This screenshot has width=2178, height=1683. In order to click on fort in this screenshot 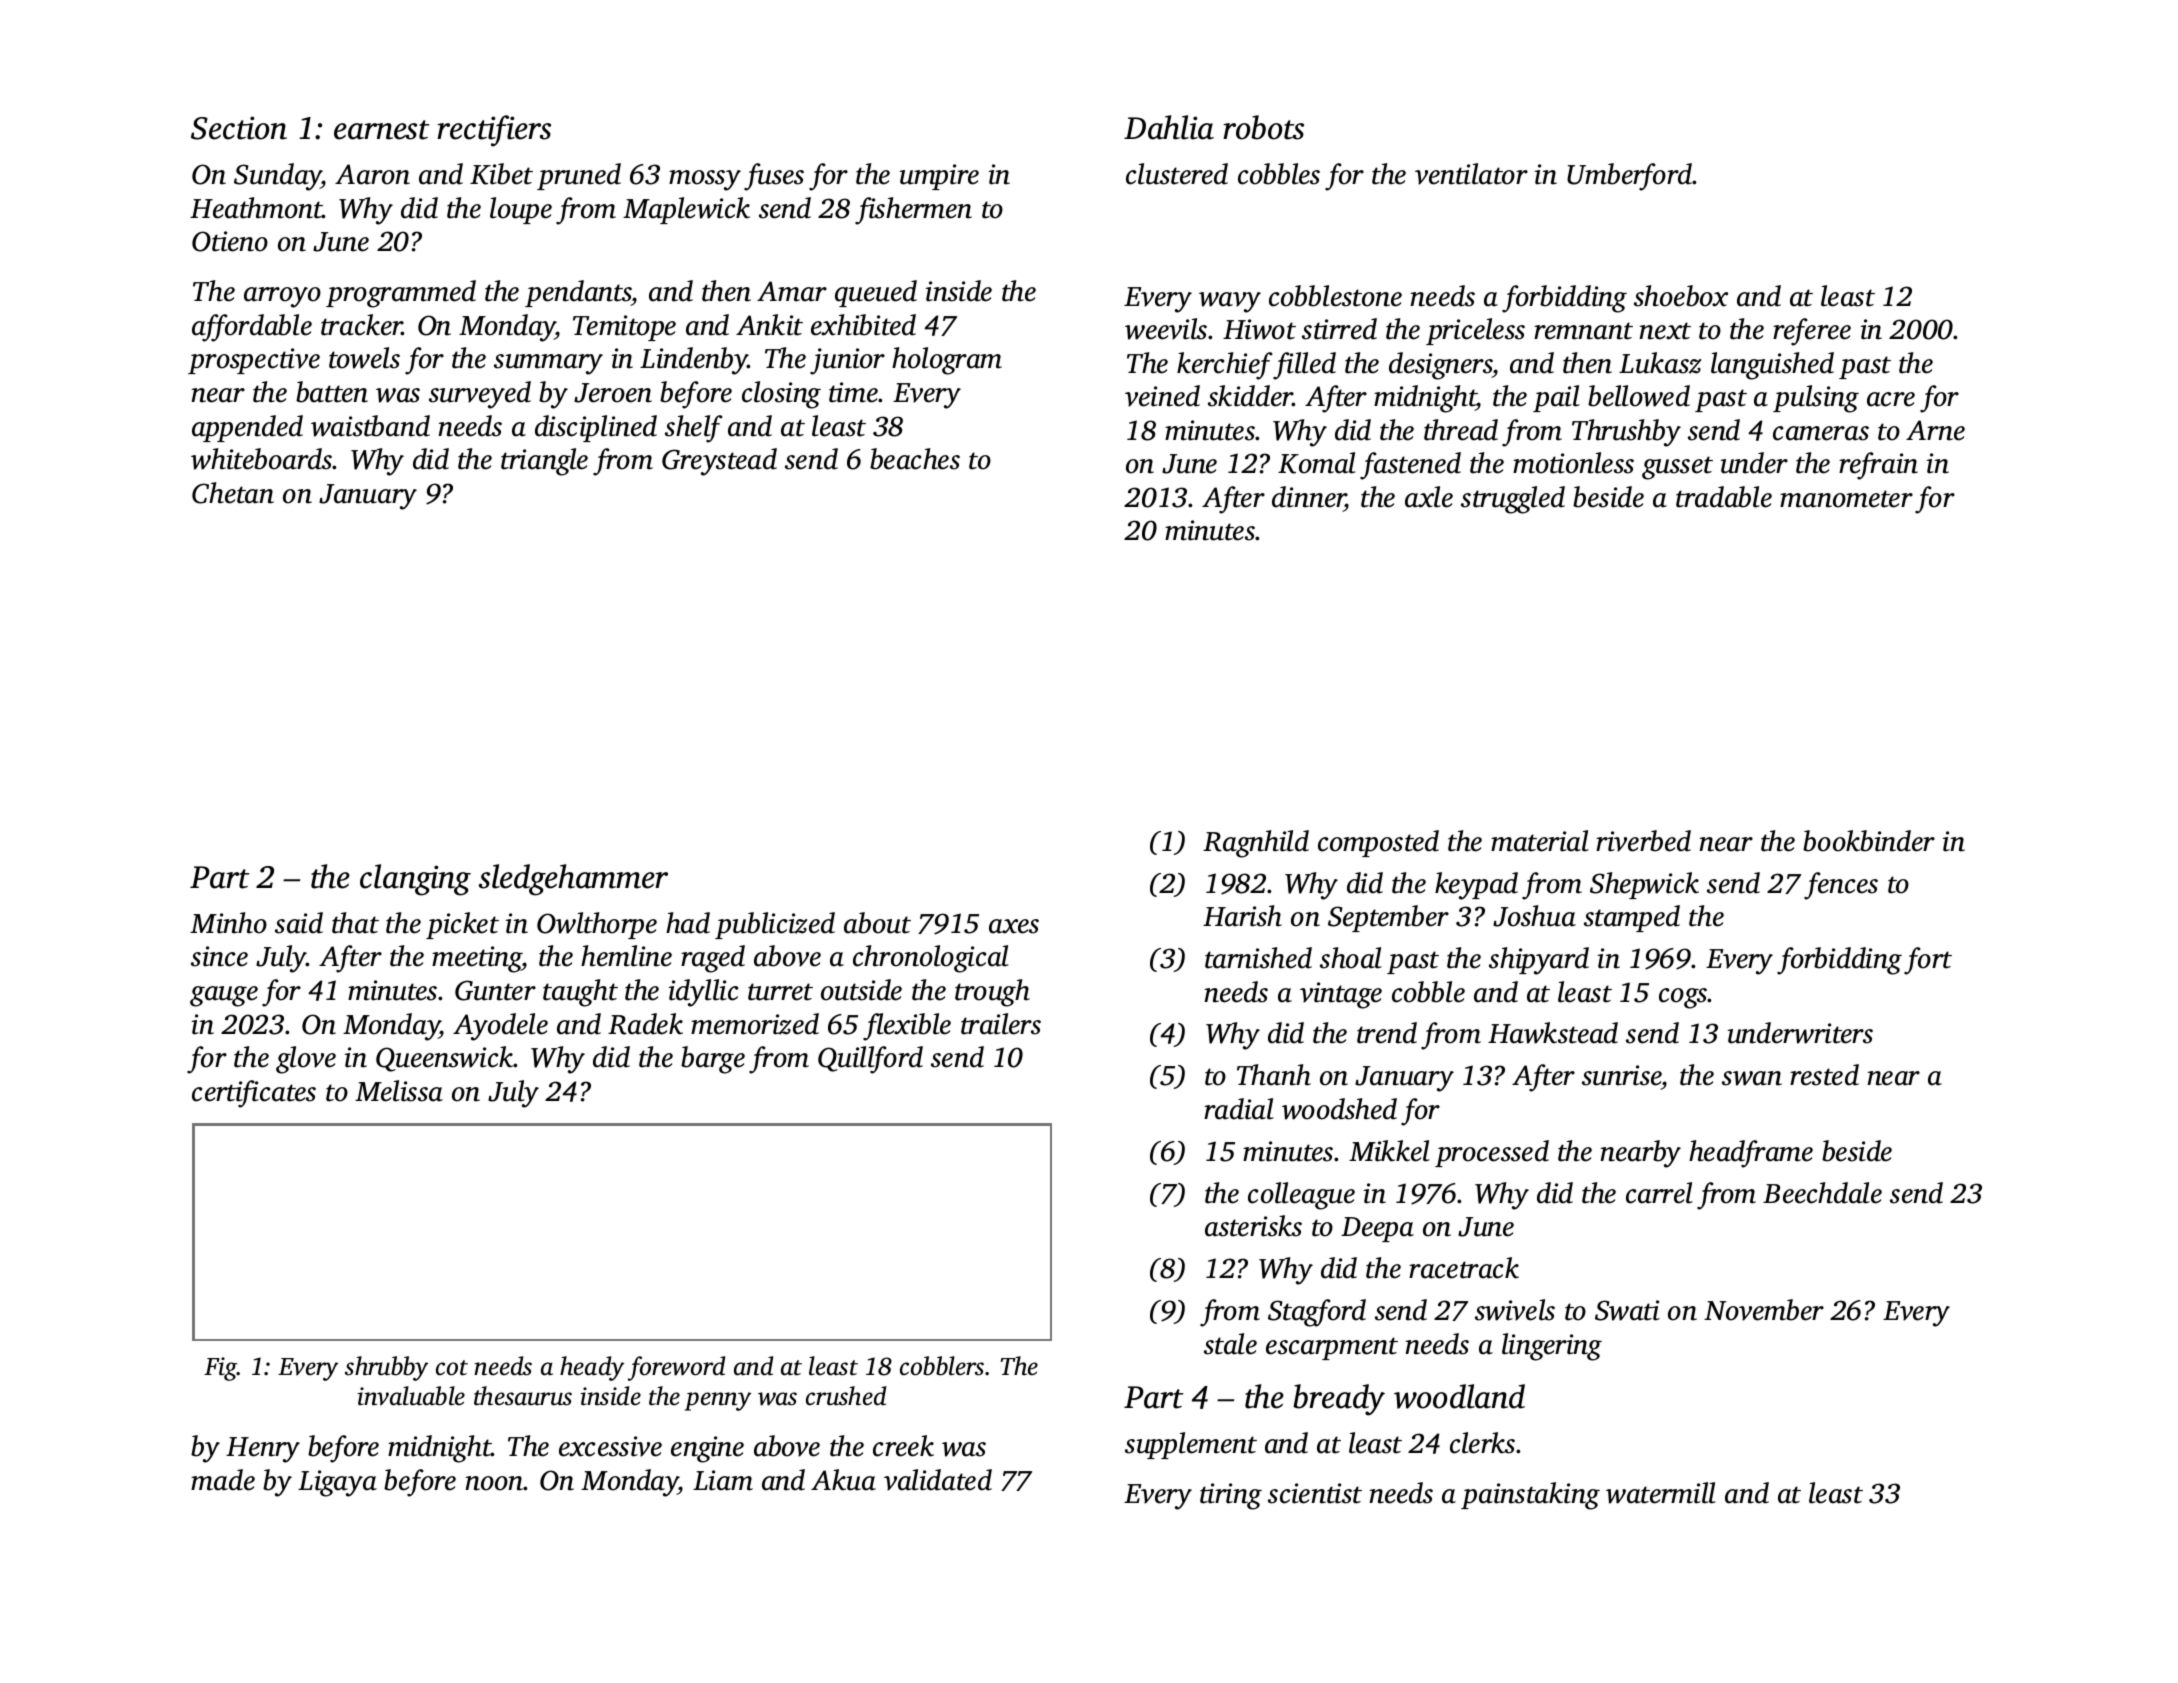, I will do `click(1928, 961)`.
